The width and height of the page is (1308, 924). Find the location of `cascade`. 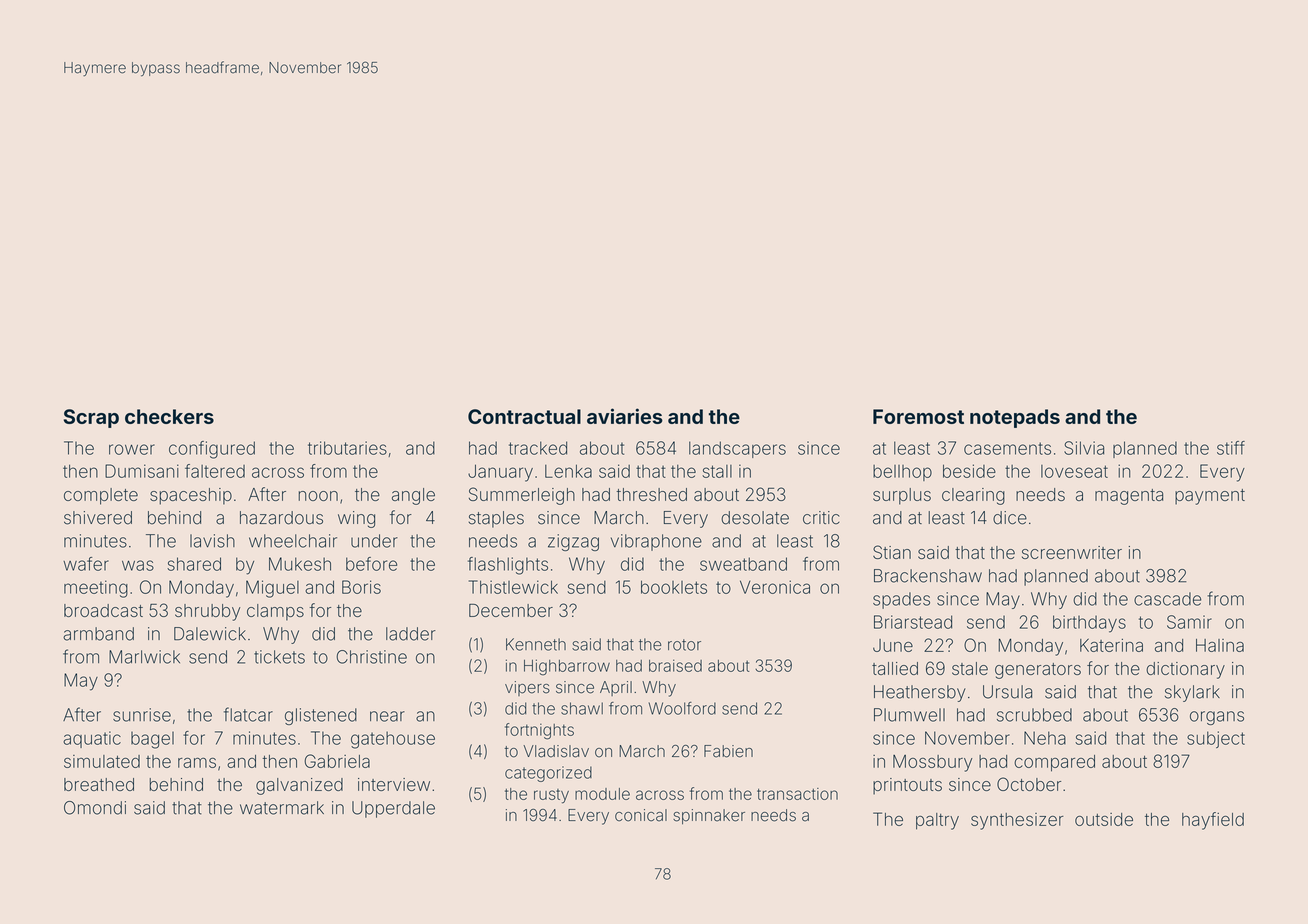

cascade is located at coordinates (1167, 599).
